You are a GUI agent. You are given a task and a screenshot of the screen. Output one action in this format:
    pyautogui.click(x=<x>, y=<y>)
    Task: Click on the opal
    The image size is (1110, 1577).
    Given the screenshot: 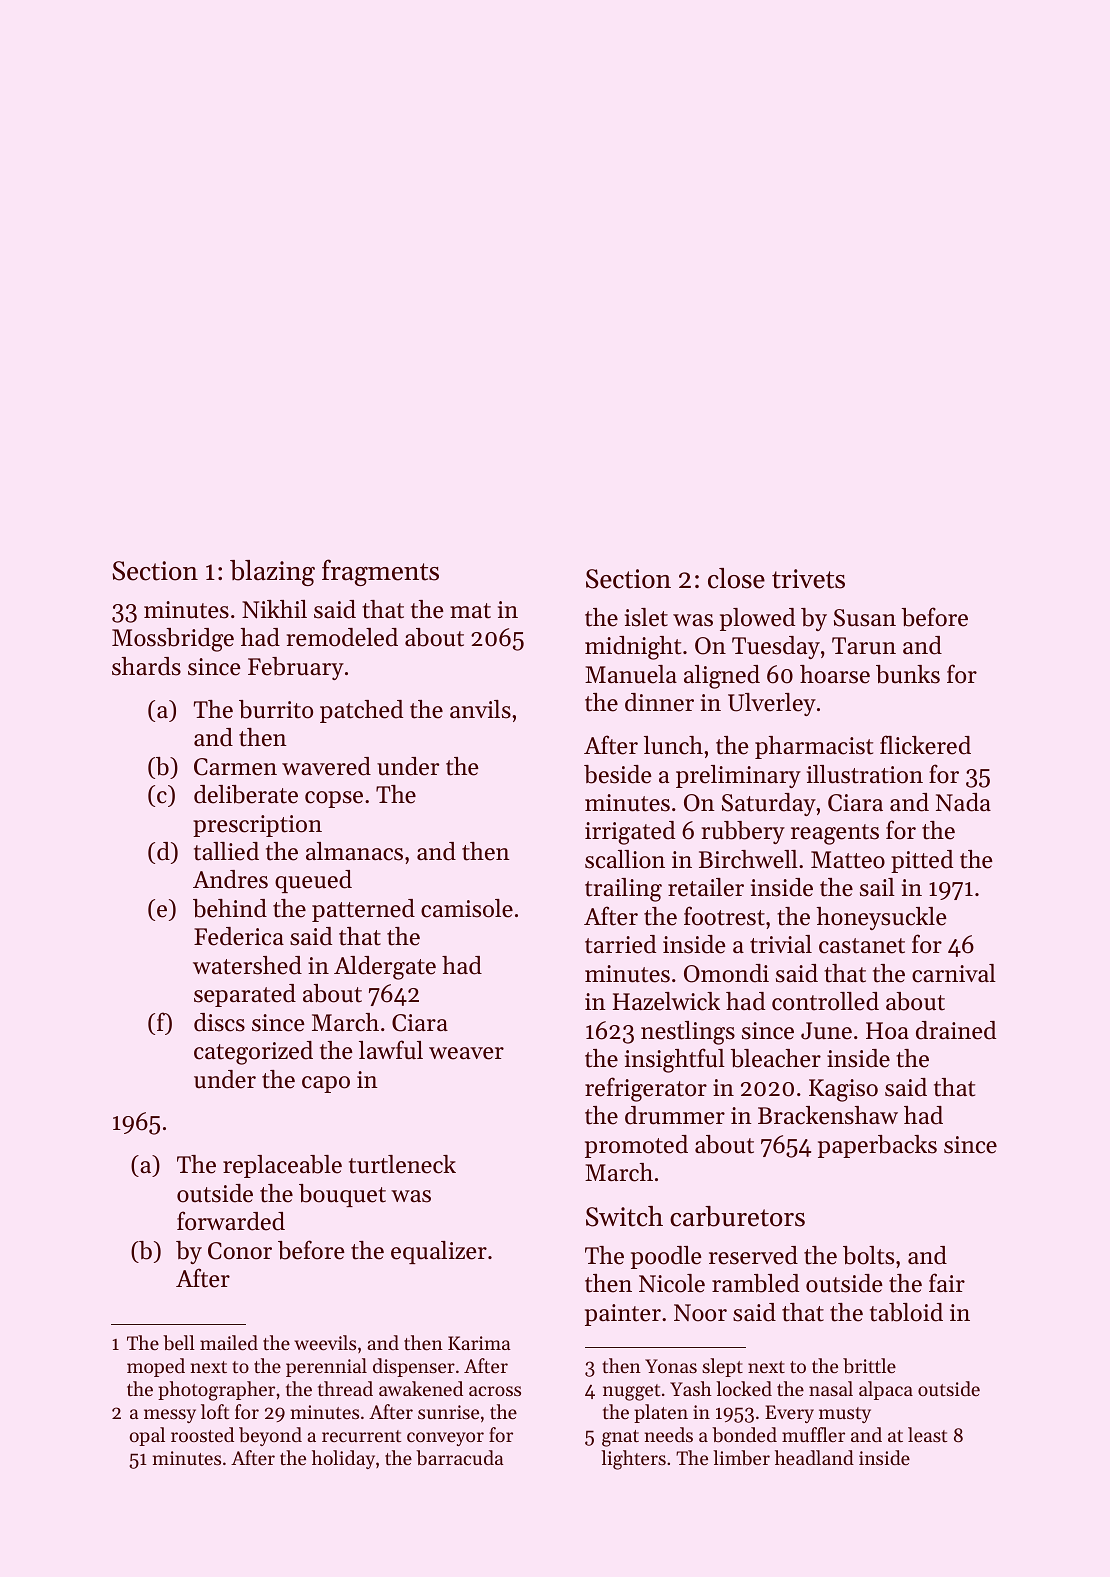 What is the action you would take?
    pyautogui.click(x=147, y=1436)
